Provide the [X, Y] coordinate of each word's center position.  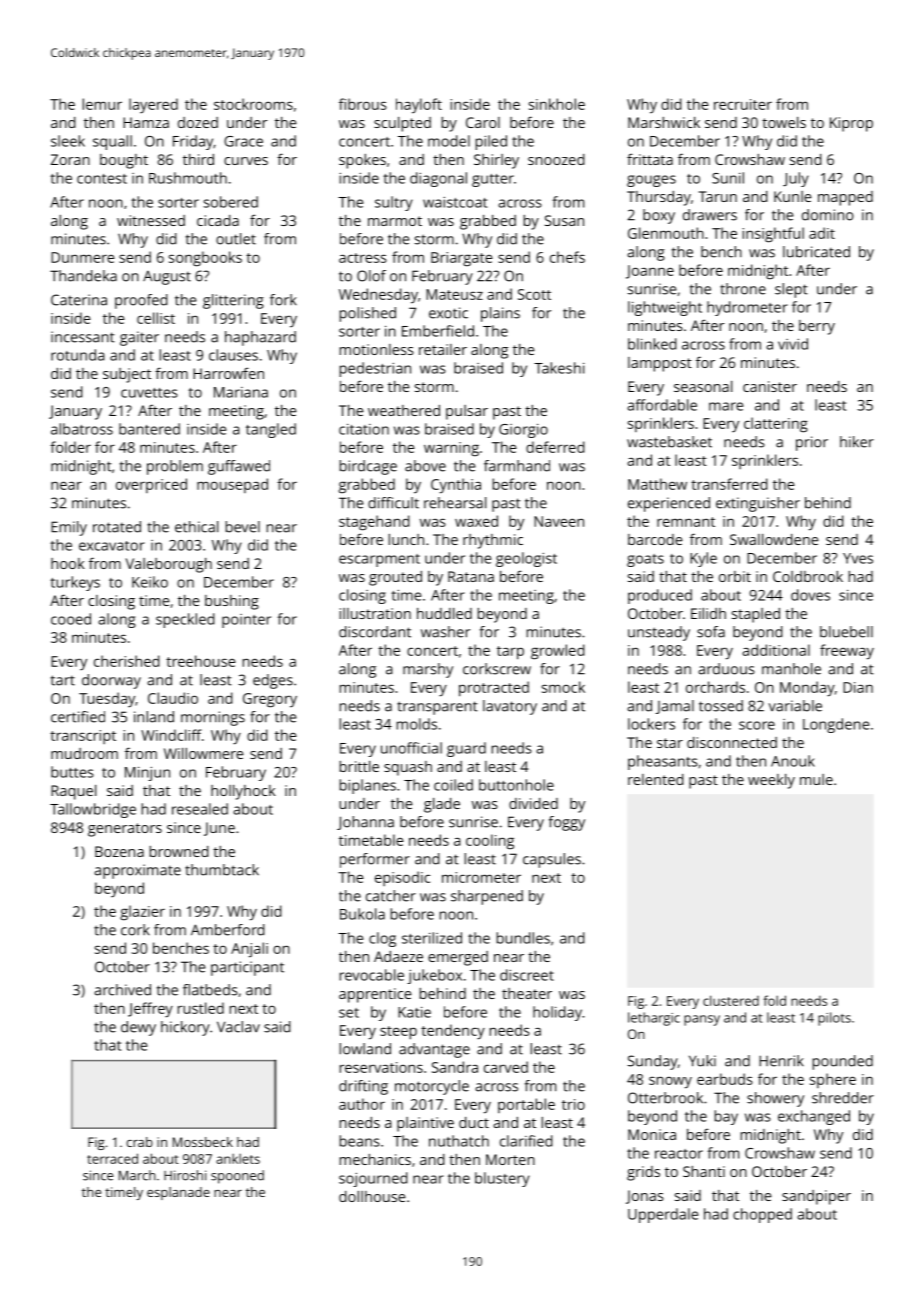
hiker [857, 442]
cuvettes [149, 393]
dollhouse [372, 1196]
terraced [112, 1158]
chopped [762, 1215]
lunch [406, 539]
